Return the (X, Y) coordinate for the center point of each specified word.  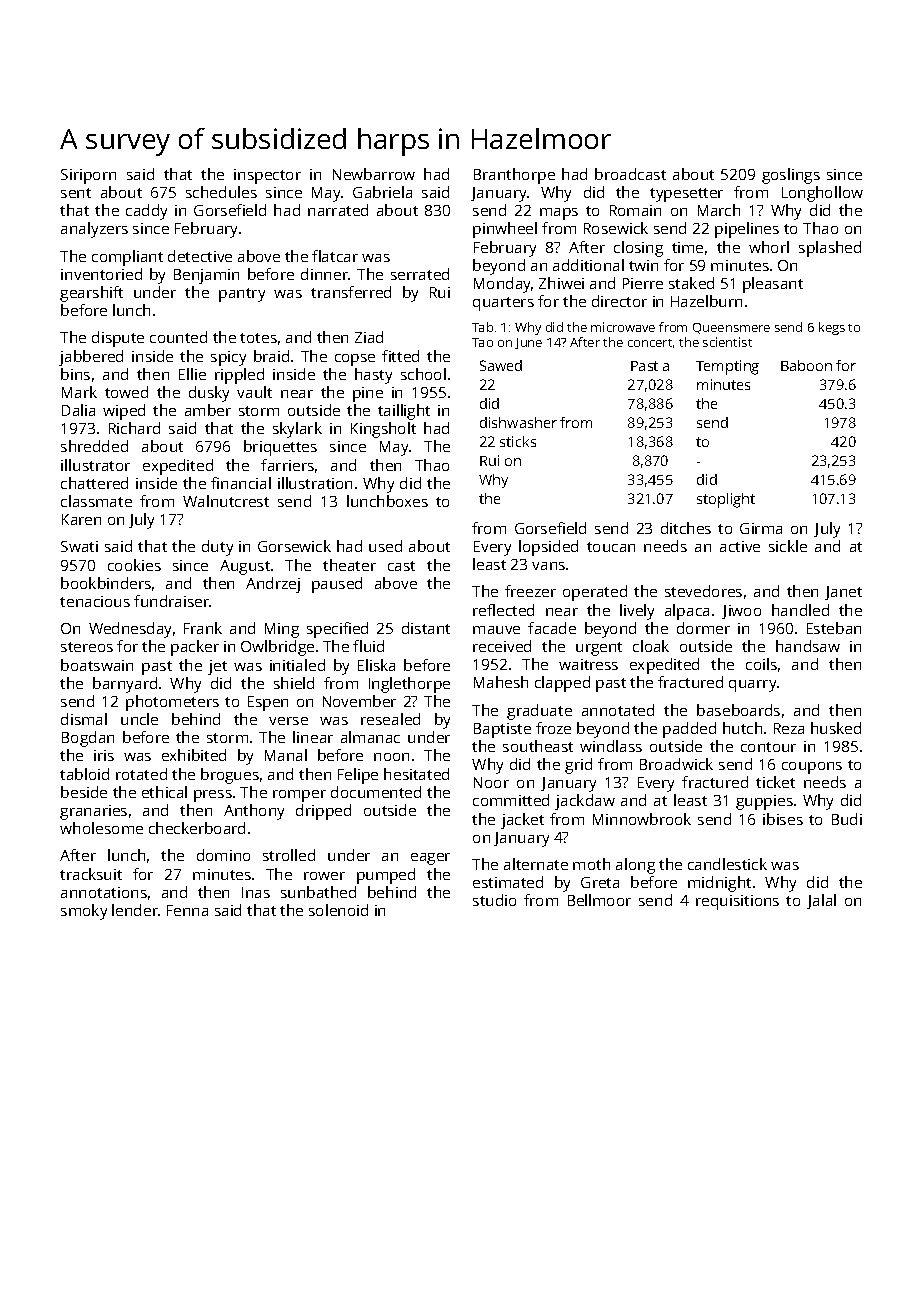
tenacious (95, 601)
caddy (146, 212)
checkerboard (197, 828)
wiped (124, 412)
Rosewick (616, 228)
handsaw (808, 646)
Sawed (501, 365)
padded (689, 730)
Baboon (806, 365)
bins (75, 374)
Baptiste (502, 730)
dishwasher (518, 422)
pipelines (747, 230)
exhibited (194, 755)
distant (426, 628)
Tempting (727, 367)
